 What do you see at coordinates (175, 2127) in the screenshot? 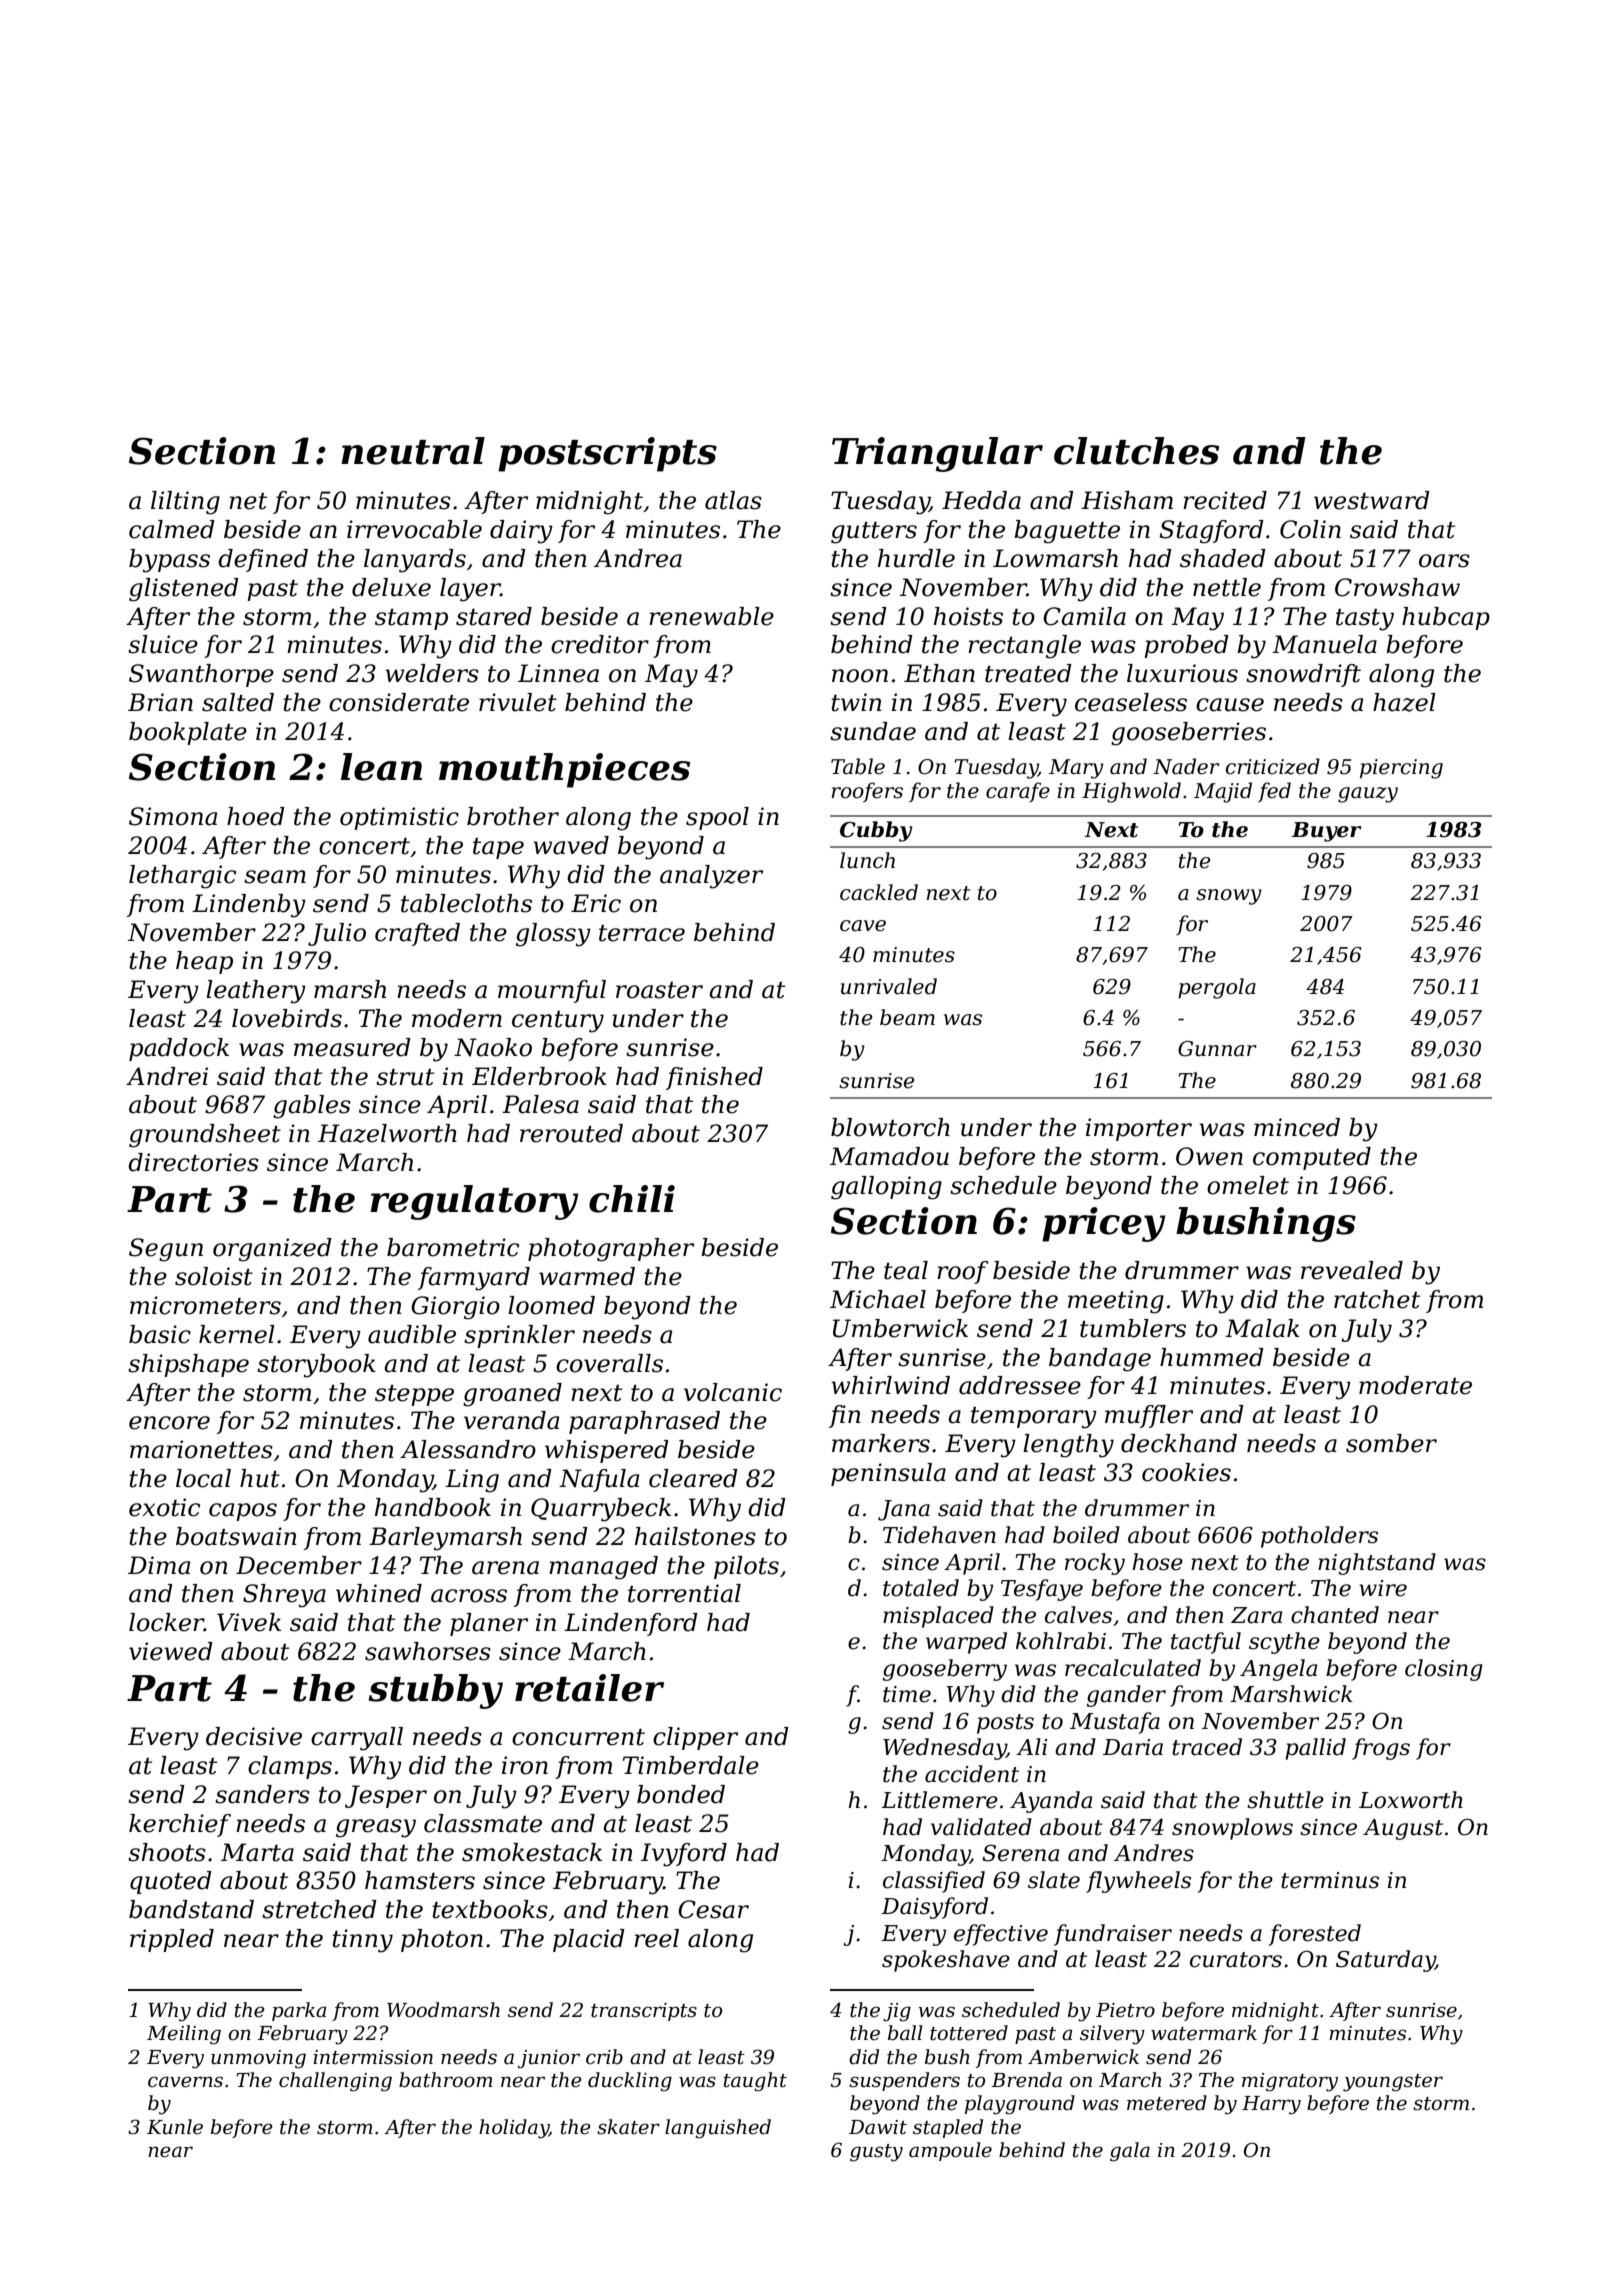
I see `Kunle` at bounding box center [175, 2127].
